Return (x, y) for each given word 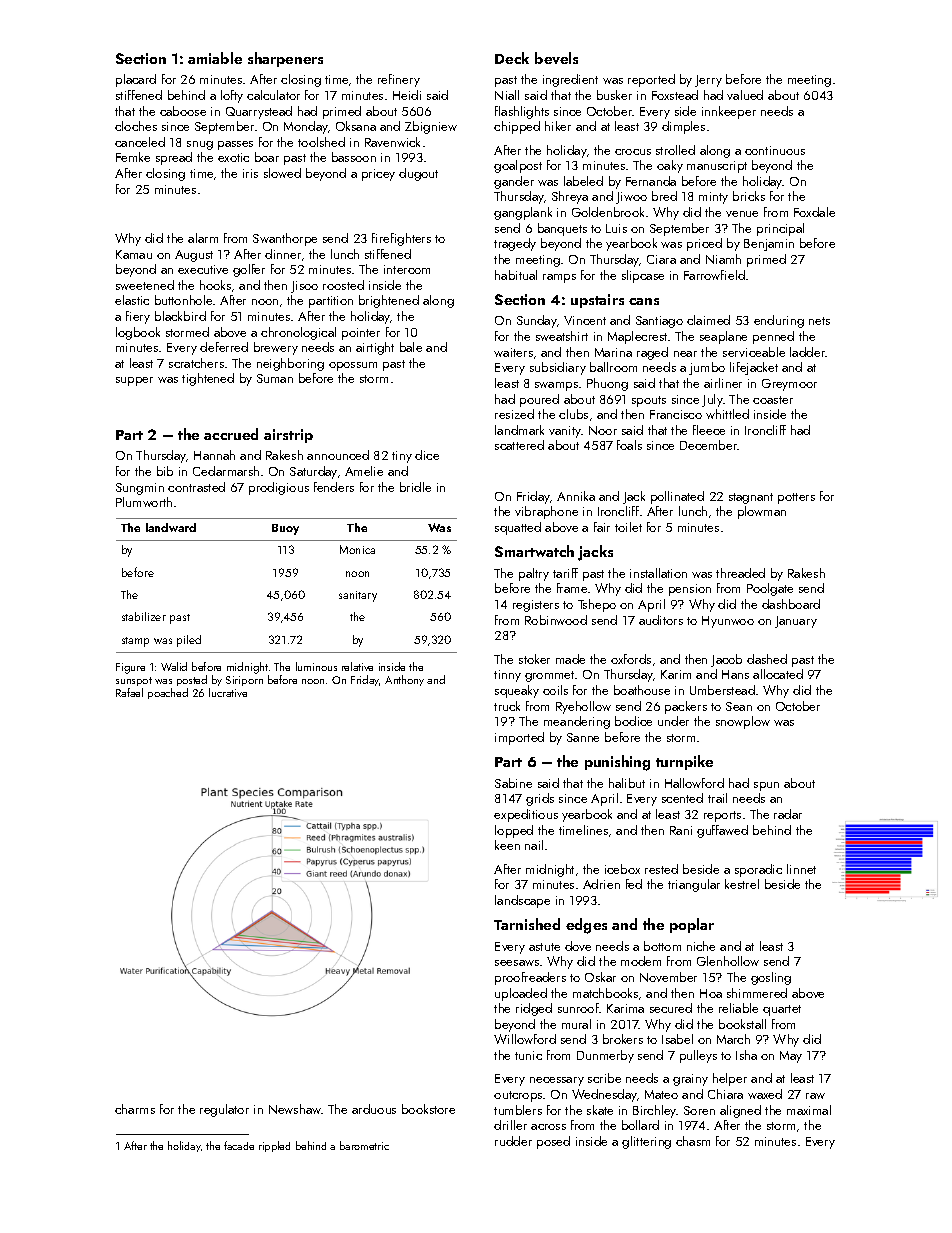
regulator (224, 1110)
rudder (513, 1141)
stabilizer (144, 616)
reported (651, 80)
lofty (232, 96)
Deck (512, 58)
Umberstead (722, 690)
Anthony (404, 680)
